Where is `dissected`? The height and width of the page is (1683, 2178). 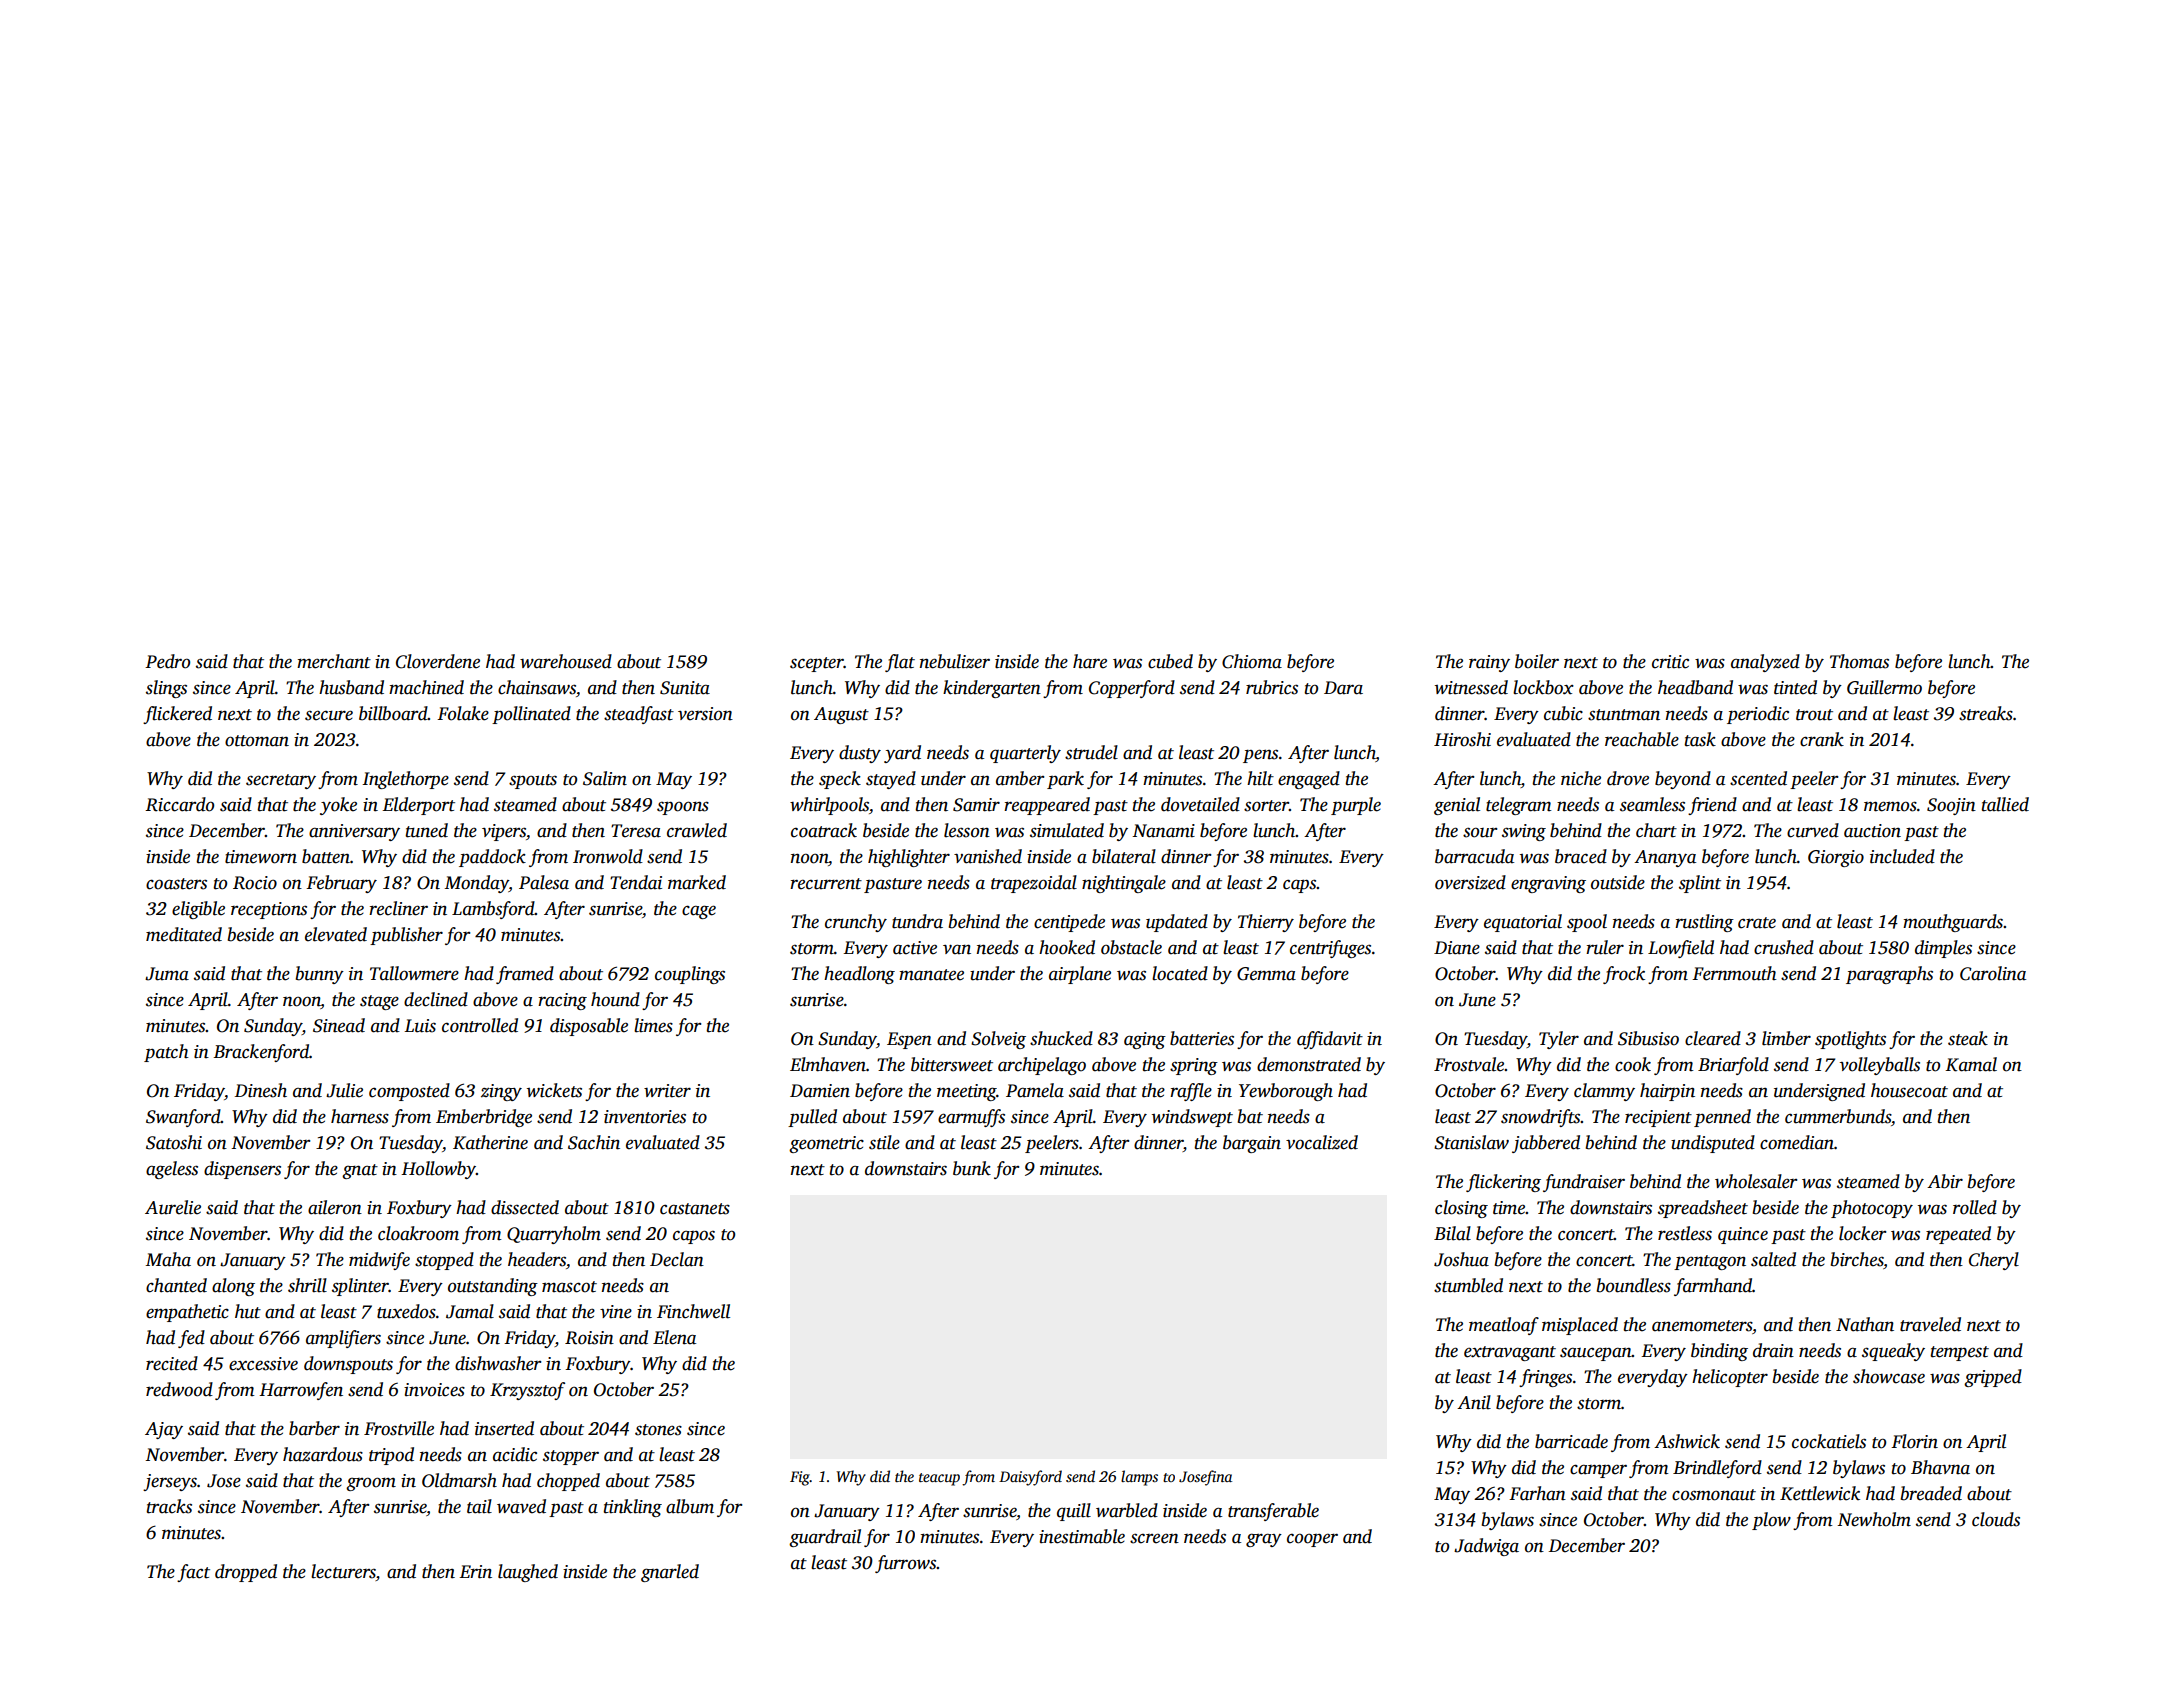 dissected is located at coordinates (525, 1207).
